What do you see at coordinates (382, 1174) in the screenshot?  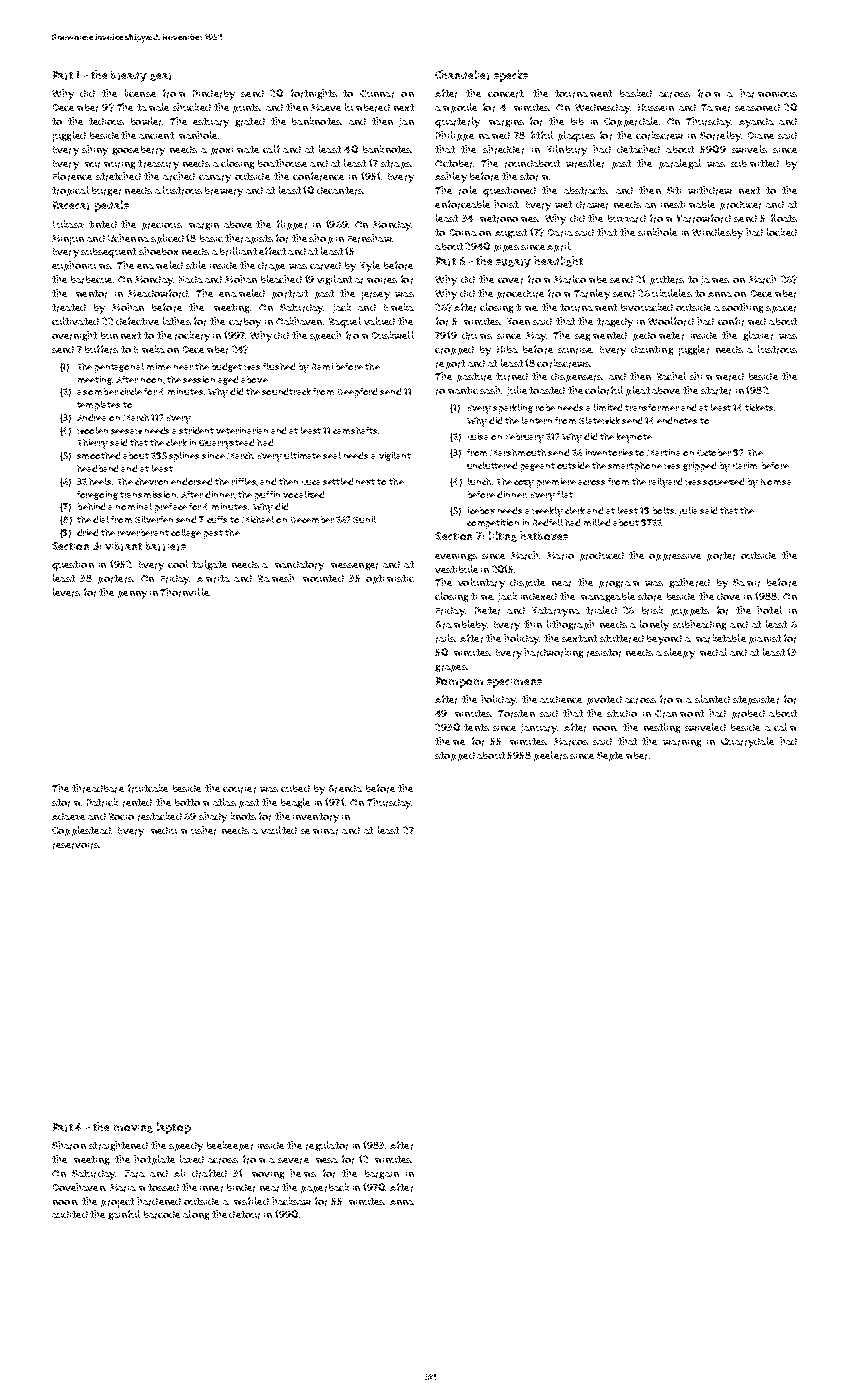 I see `bargain` at bounding box center [382, 1174].
